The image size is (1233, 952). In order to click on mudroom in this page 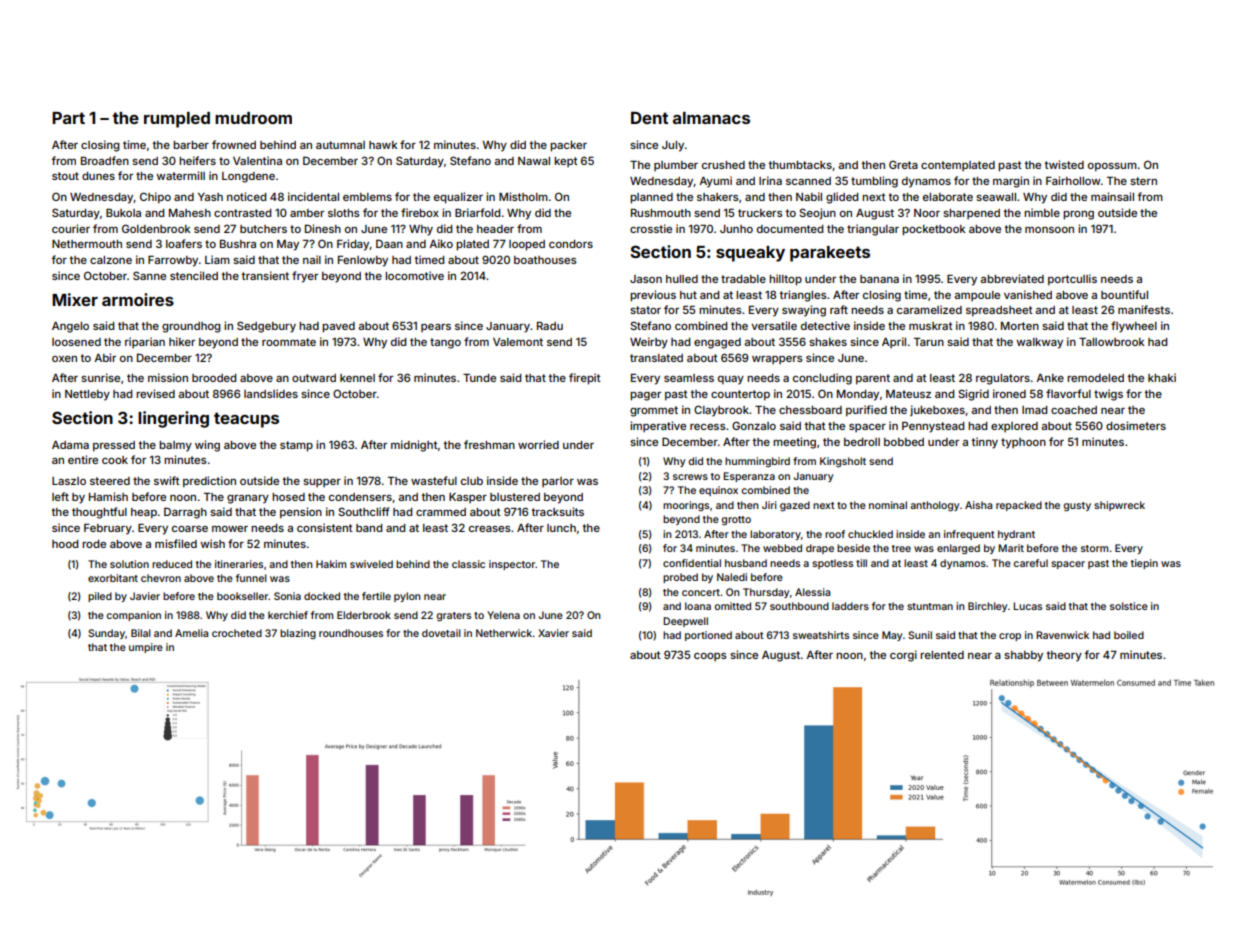, I will do `click(253, 118)`.
